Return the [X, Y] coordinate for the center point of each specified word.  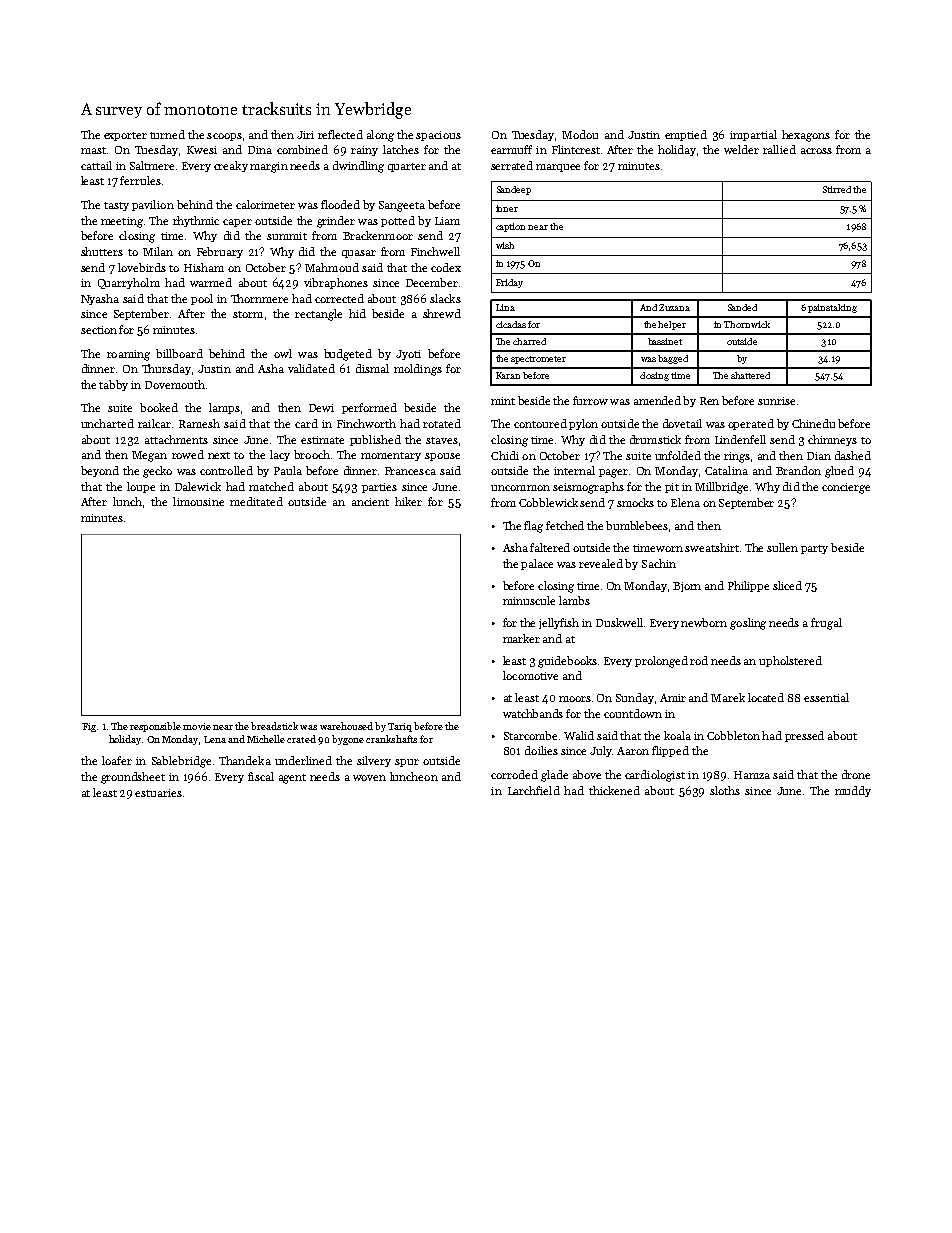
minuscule [529, 600]
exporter [125, 136]
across [816, 151]
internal [574, 470]
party [814, 549]
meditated [256, 501]
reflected [340, 134]
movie [197, 726]
